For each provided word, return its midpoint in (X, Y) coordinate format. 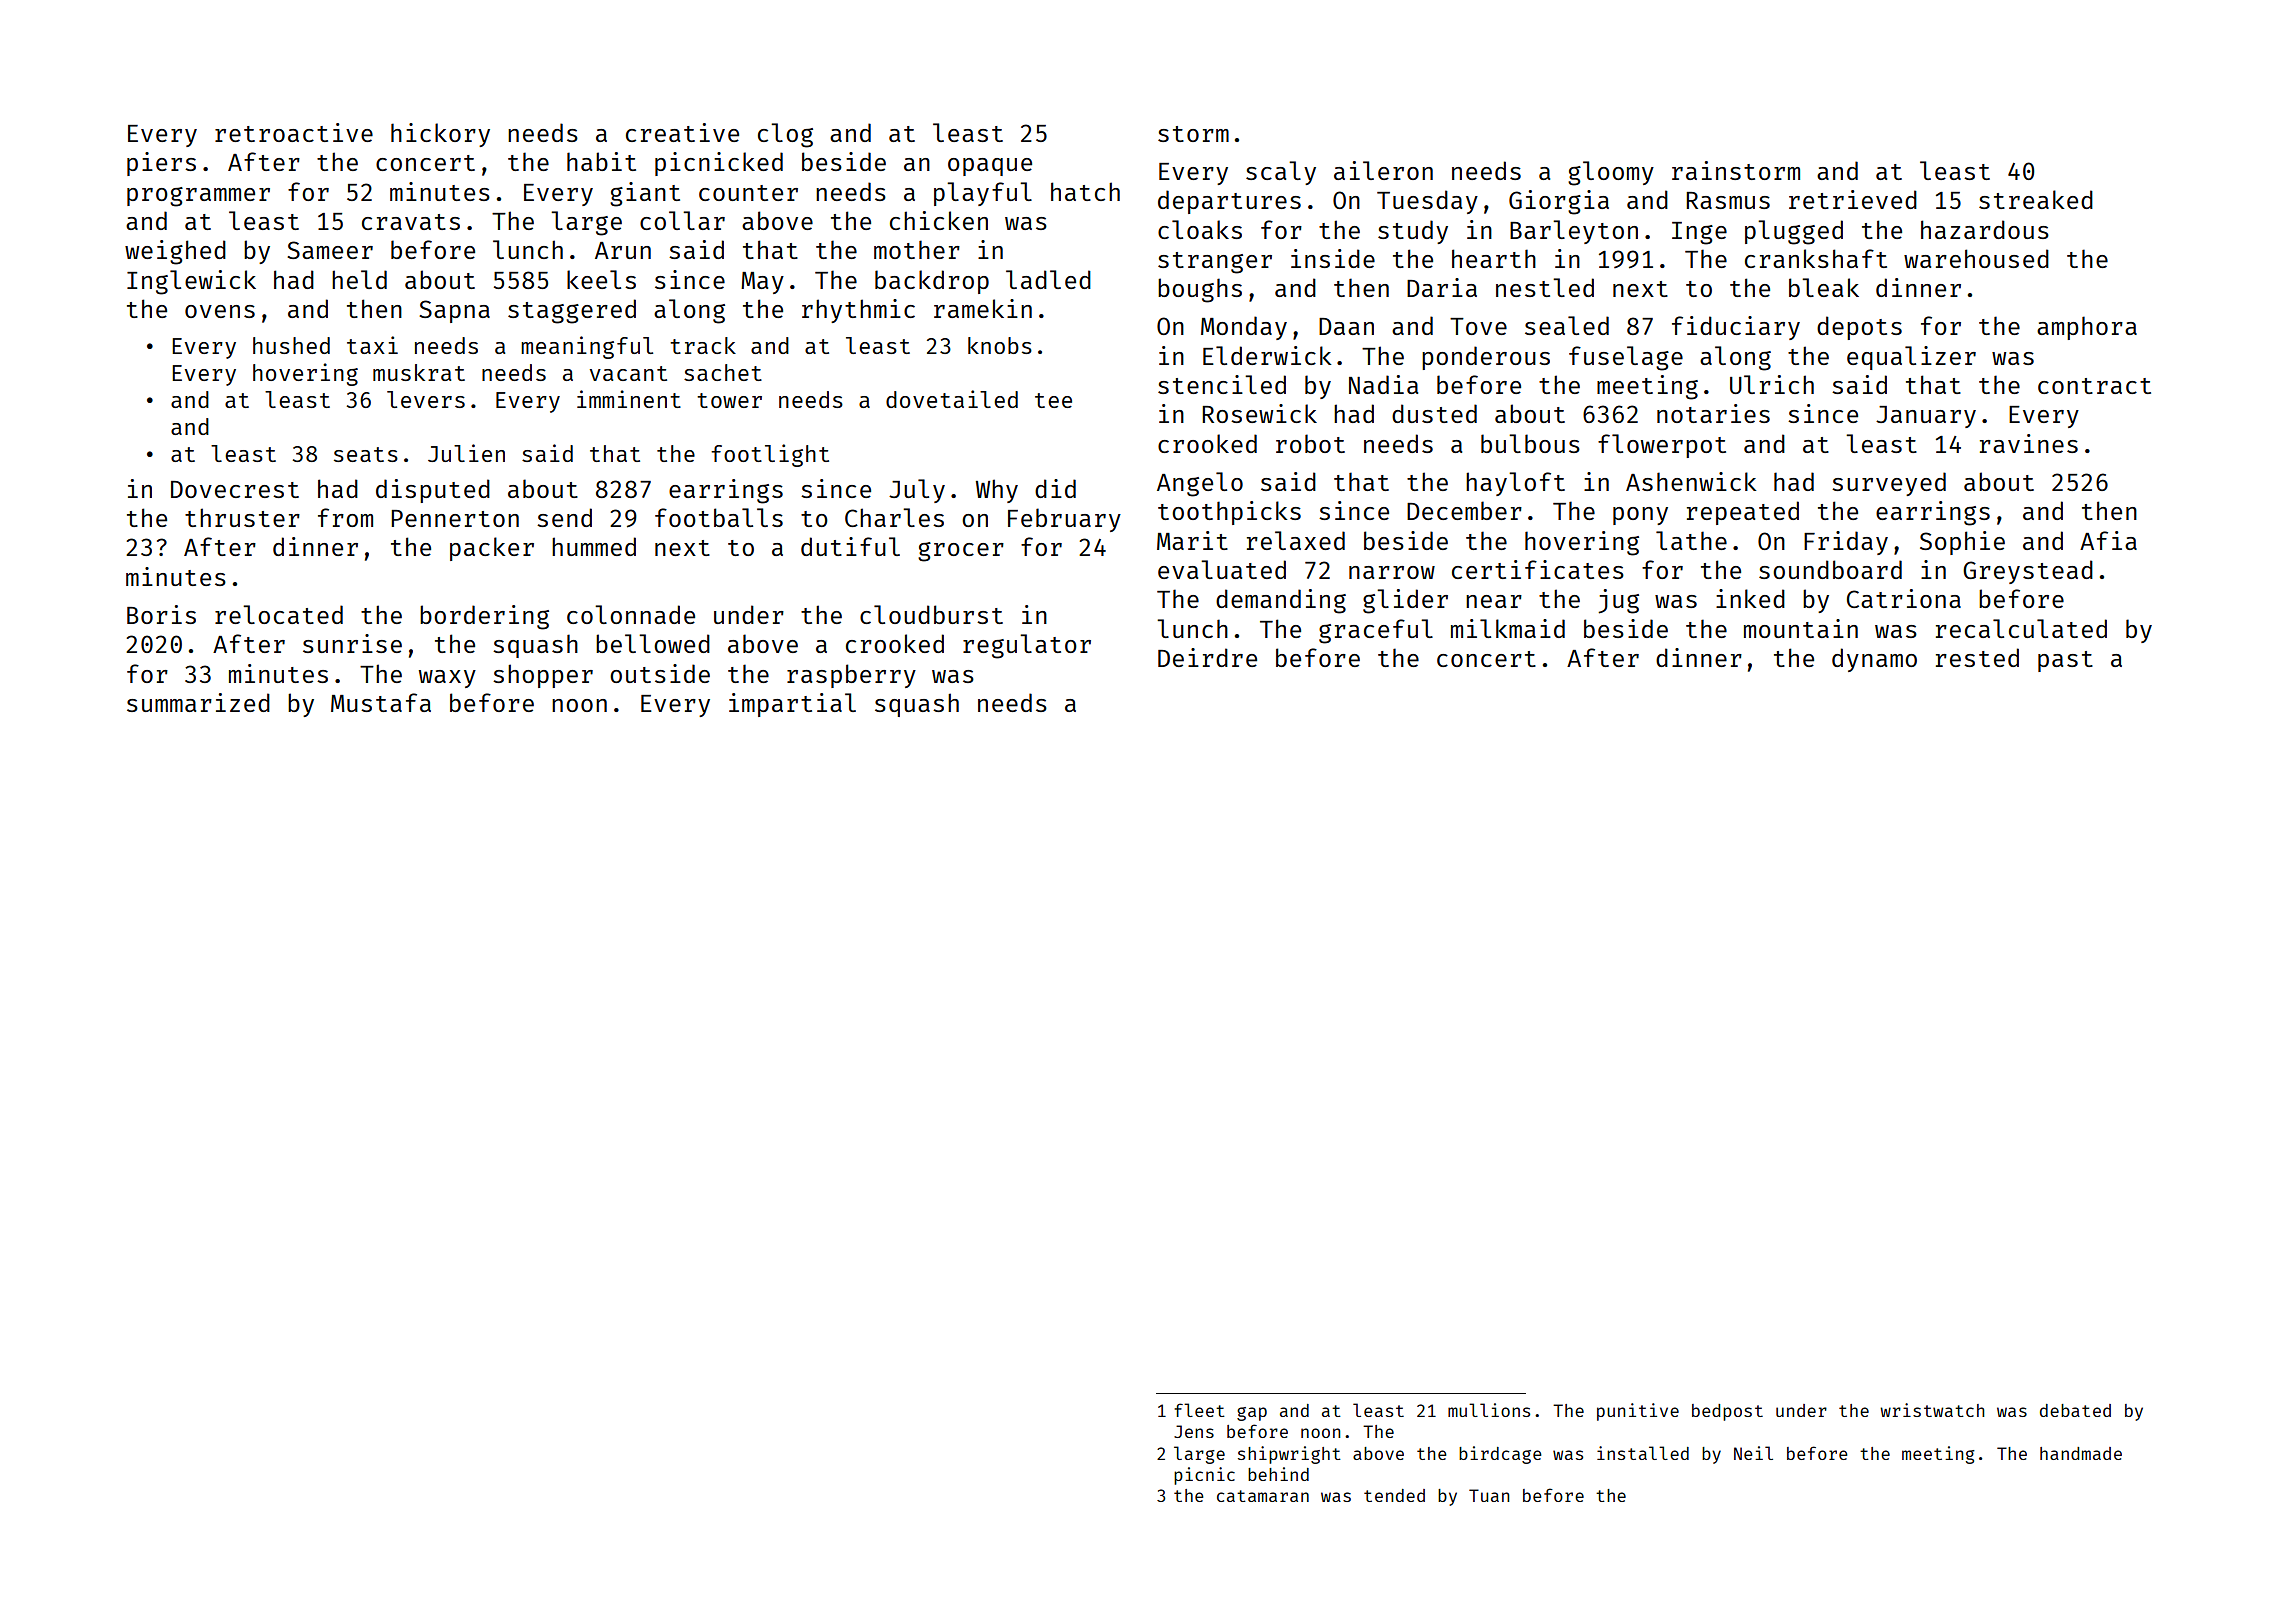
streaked (2036, 199)
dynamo (1874, 660)
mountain (1801, 628)
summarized (198, 702)
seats (366, 454)
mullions (1489, 1410)
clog (785, 135)
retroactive (294, 132)
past (2065, 661)
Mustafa (381, 702)
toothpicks (1229, 513)
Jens (1194, 1431)
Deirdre (1207, 657)
